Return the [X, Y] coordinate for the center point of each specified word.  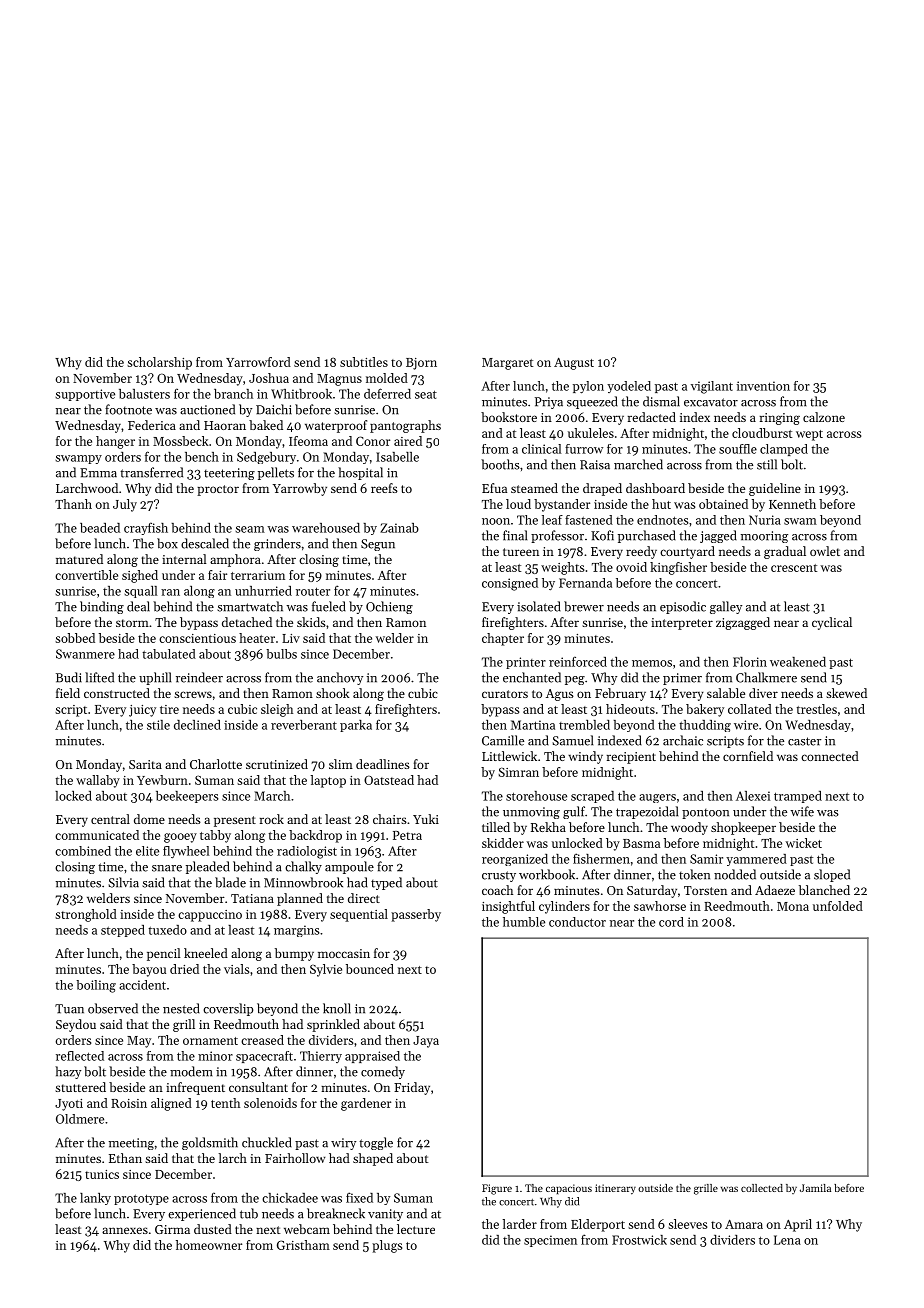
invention [763, 386]
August [574, 364]
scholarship [159, 363]
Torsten [705, 890]
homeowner [209, 1245]
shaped [373, 1159]
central [110, 819]
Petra [407, 835]
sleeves [687, 1224]
